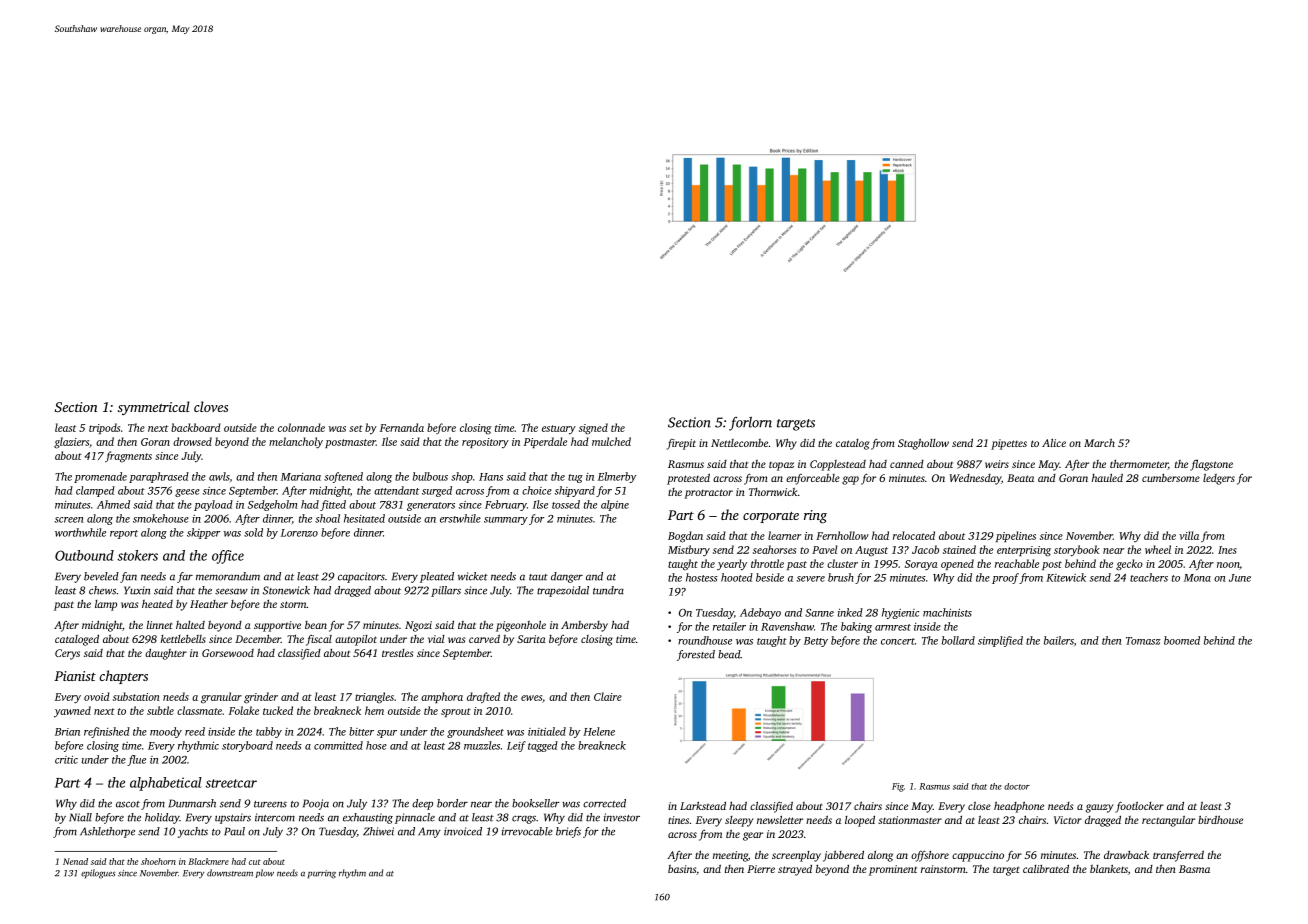 Image resolution: width=1308 pixels, height=924 pixels. Describe the element at coordinates (136, 760) in the page. I see `flue` at that location.
